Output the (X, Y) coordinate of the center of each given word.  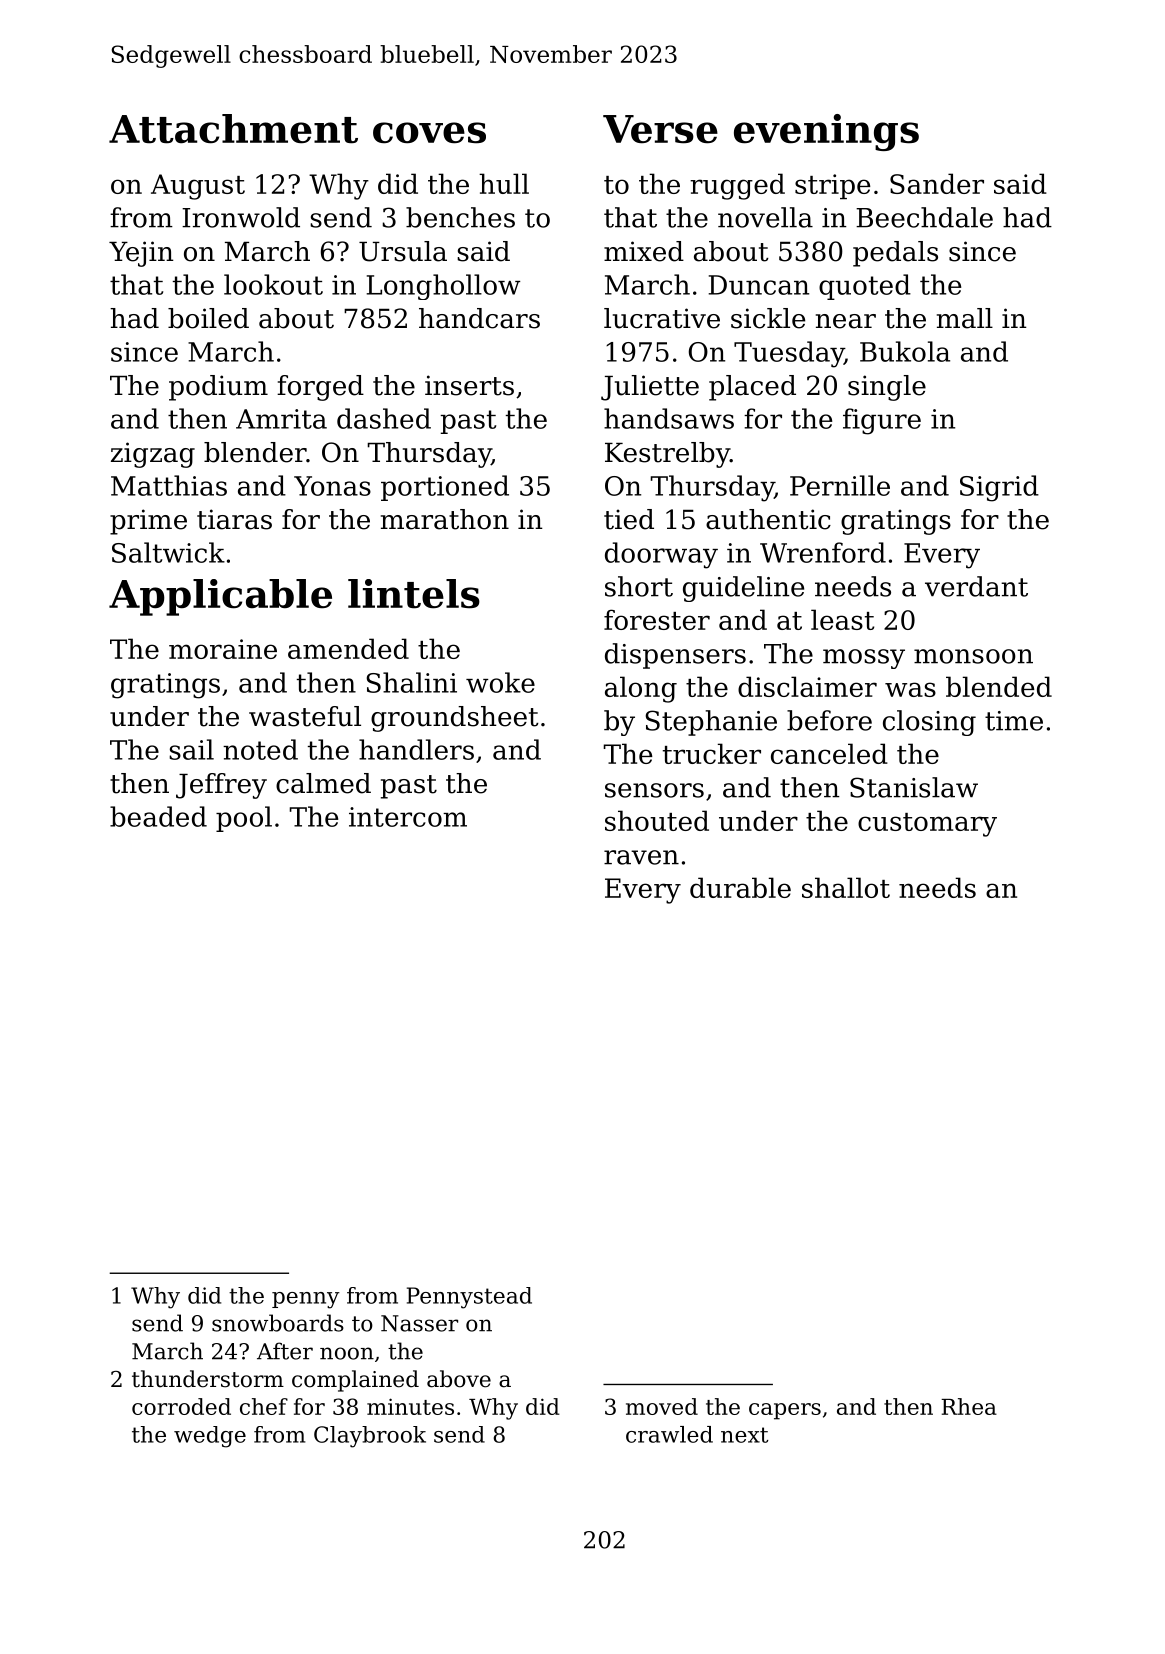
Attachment (233, 129)
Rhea (969, 1406)
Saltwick (168, 552)
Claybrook (370, 1437)
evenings (826, 132)
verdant (976, 586)
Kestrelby (667, 455)
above (459, 1379)
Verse (660, 129)
